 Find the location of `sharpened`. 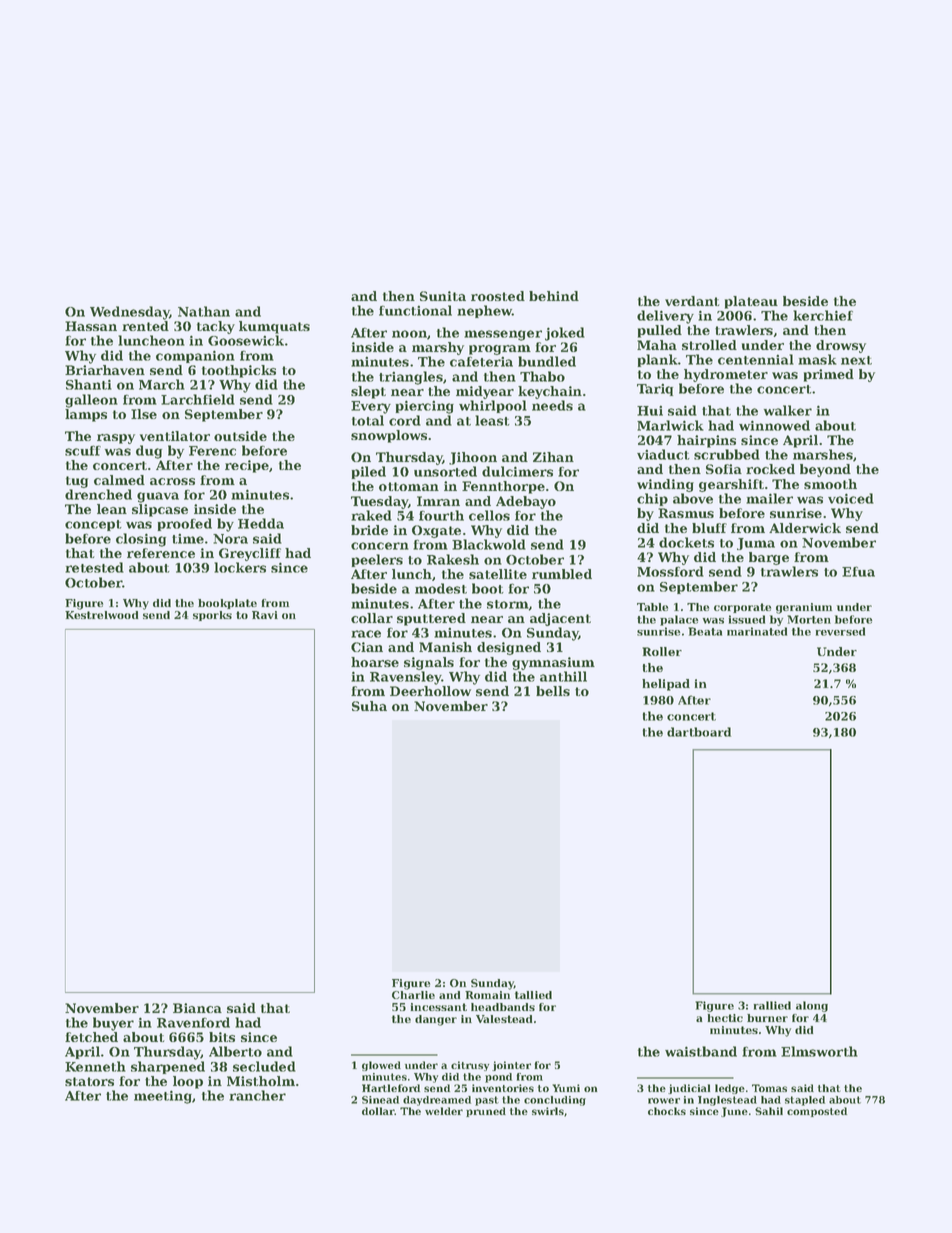

sharpened is located at coordinates (168, 1067).
